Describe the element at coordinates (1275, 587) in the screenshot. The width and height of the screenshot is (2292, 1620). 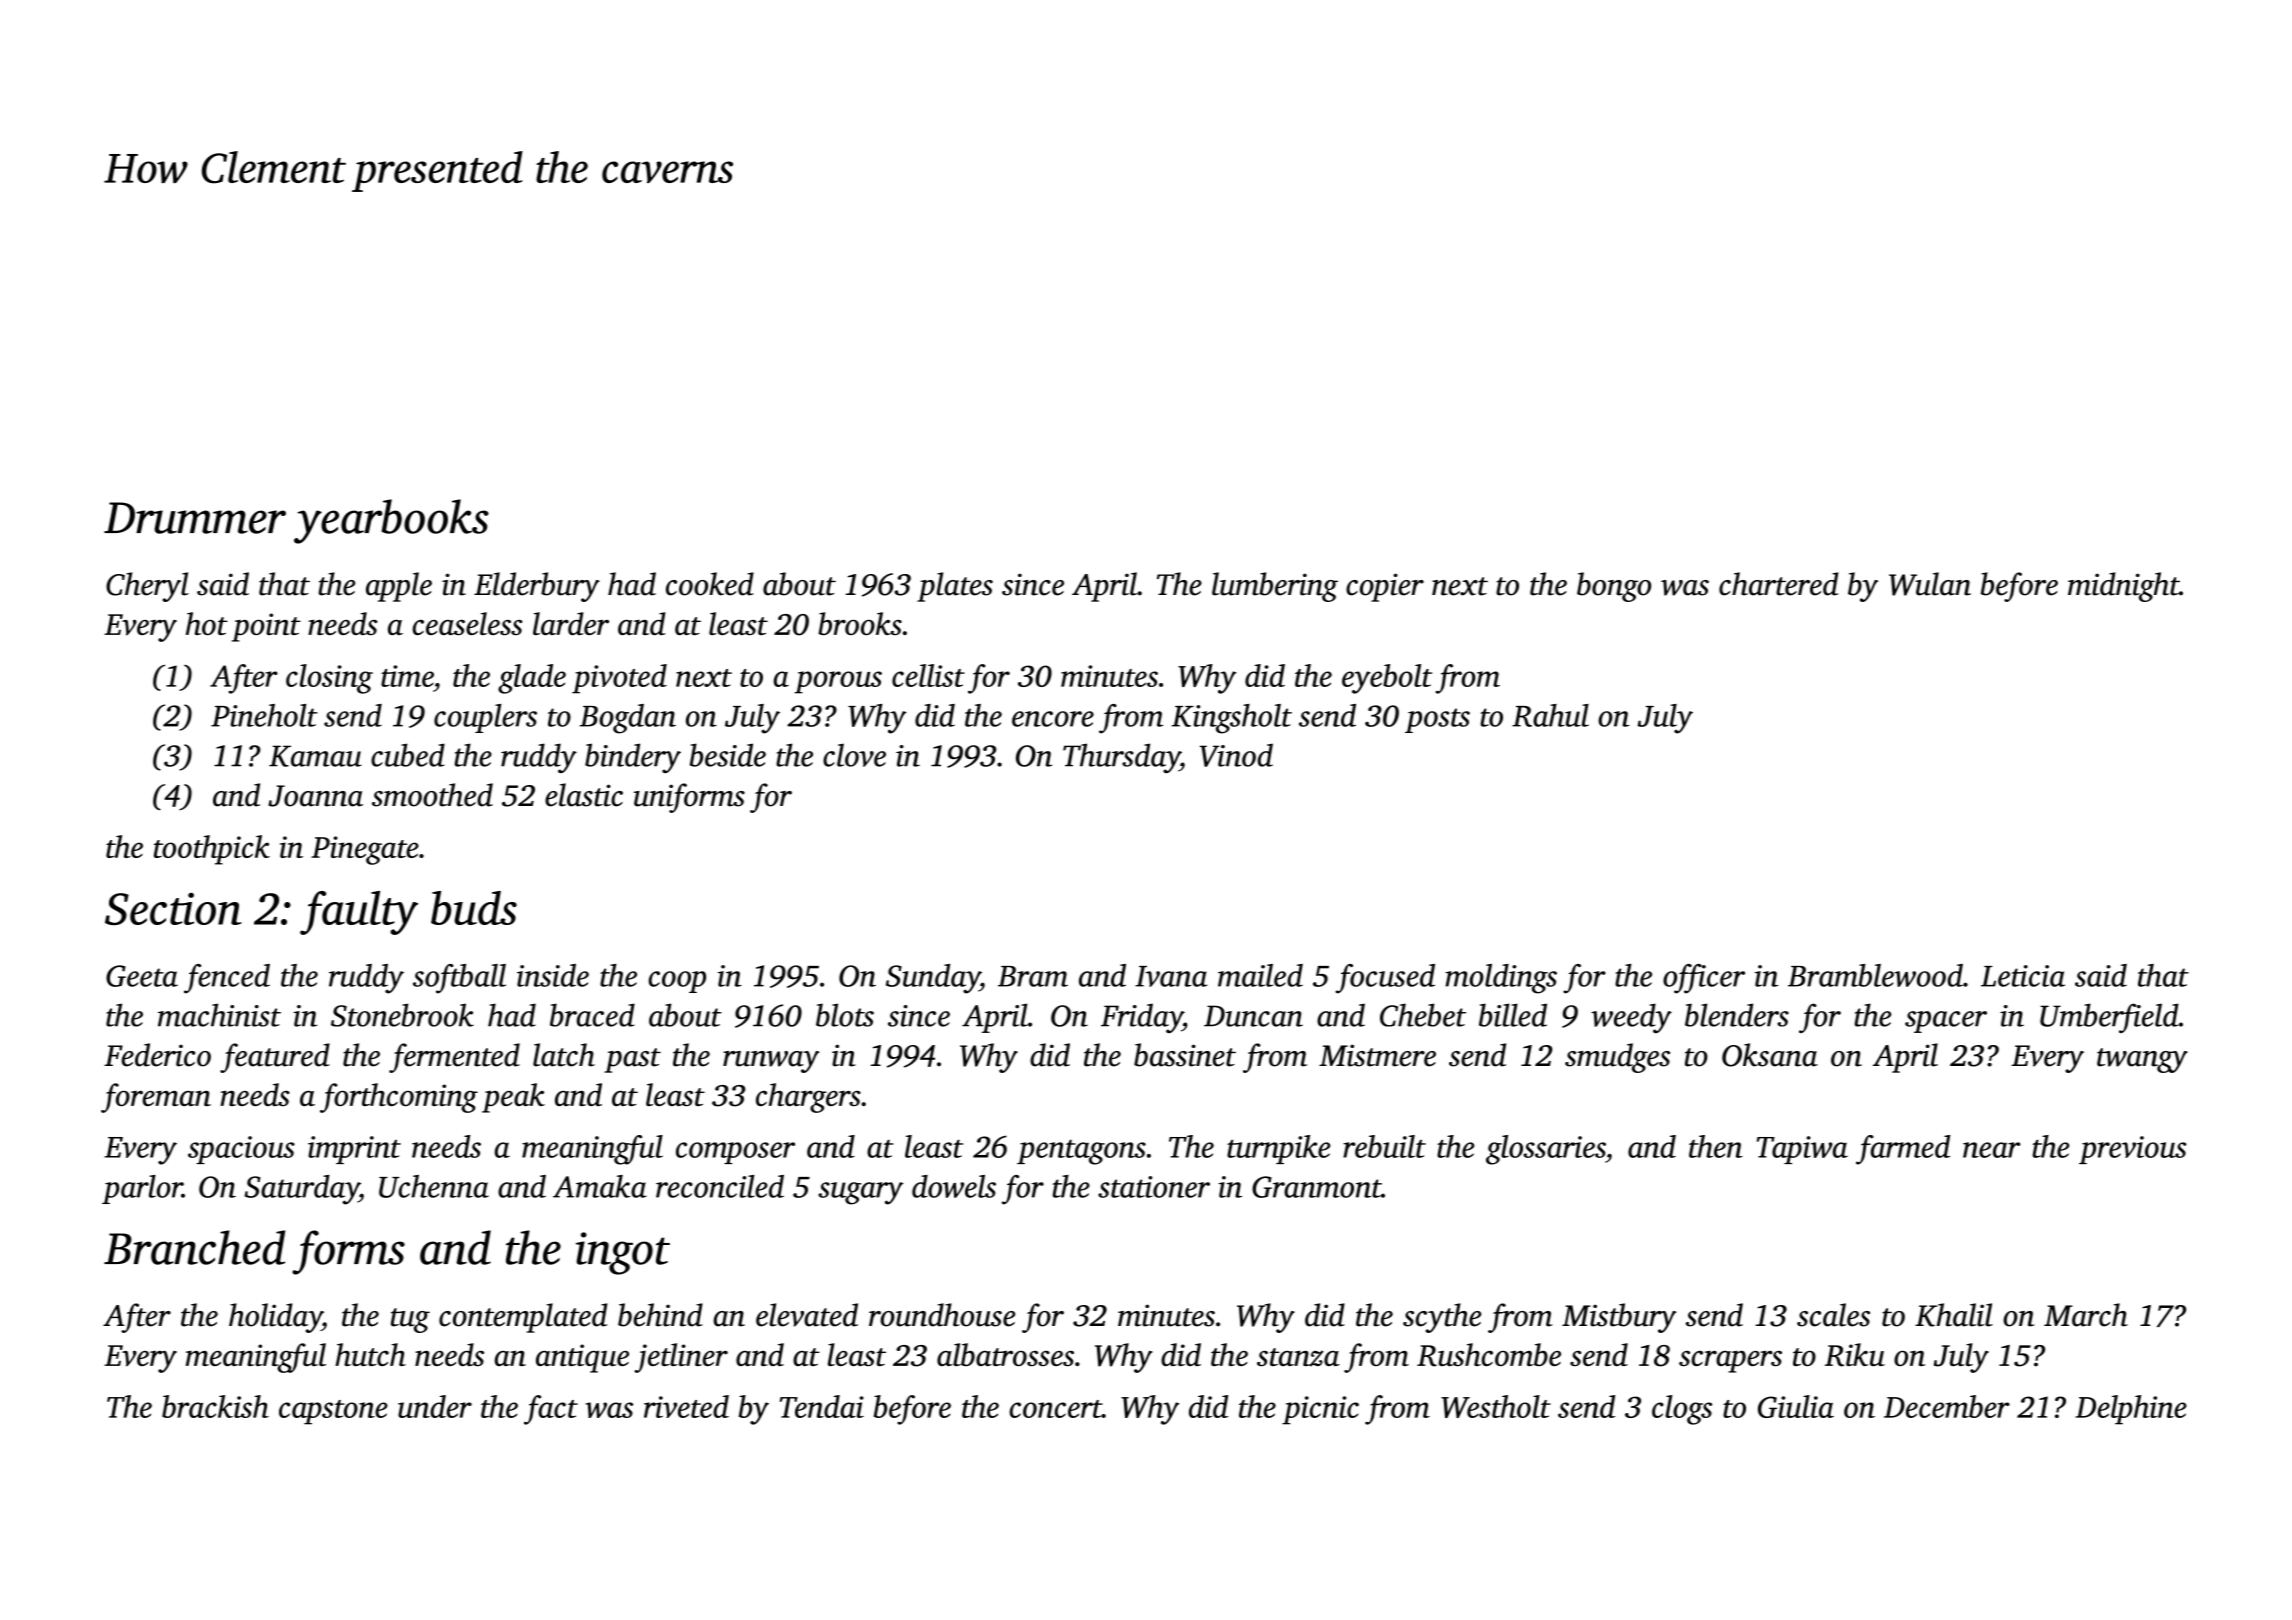
I see `lumbering` at that location.
